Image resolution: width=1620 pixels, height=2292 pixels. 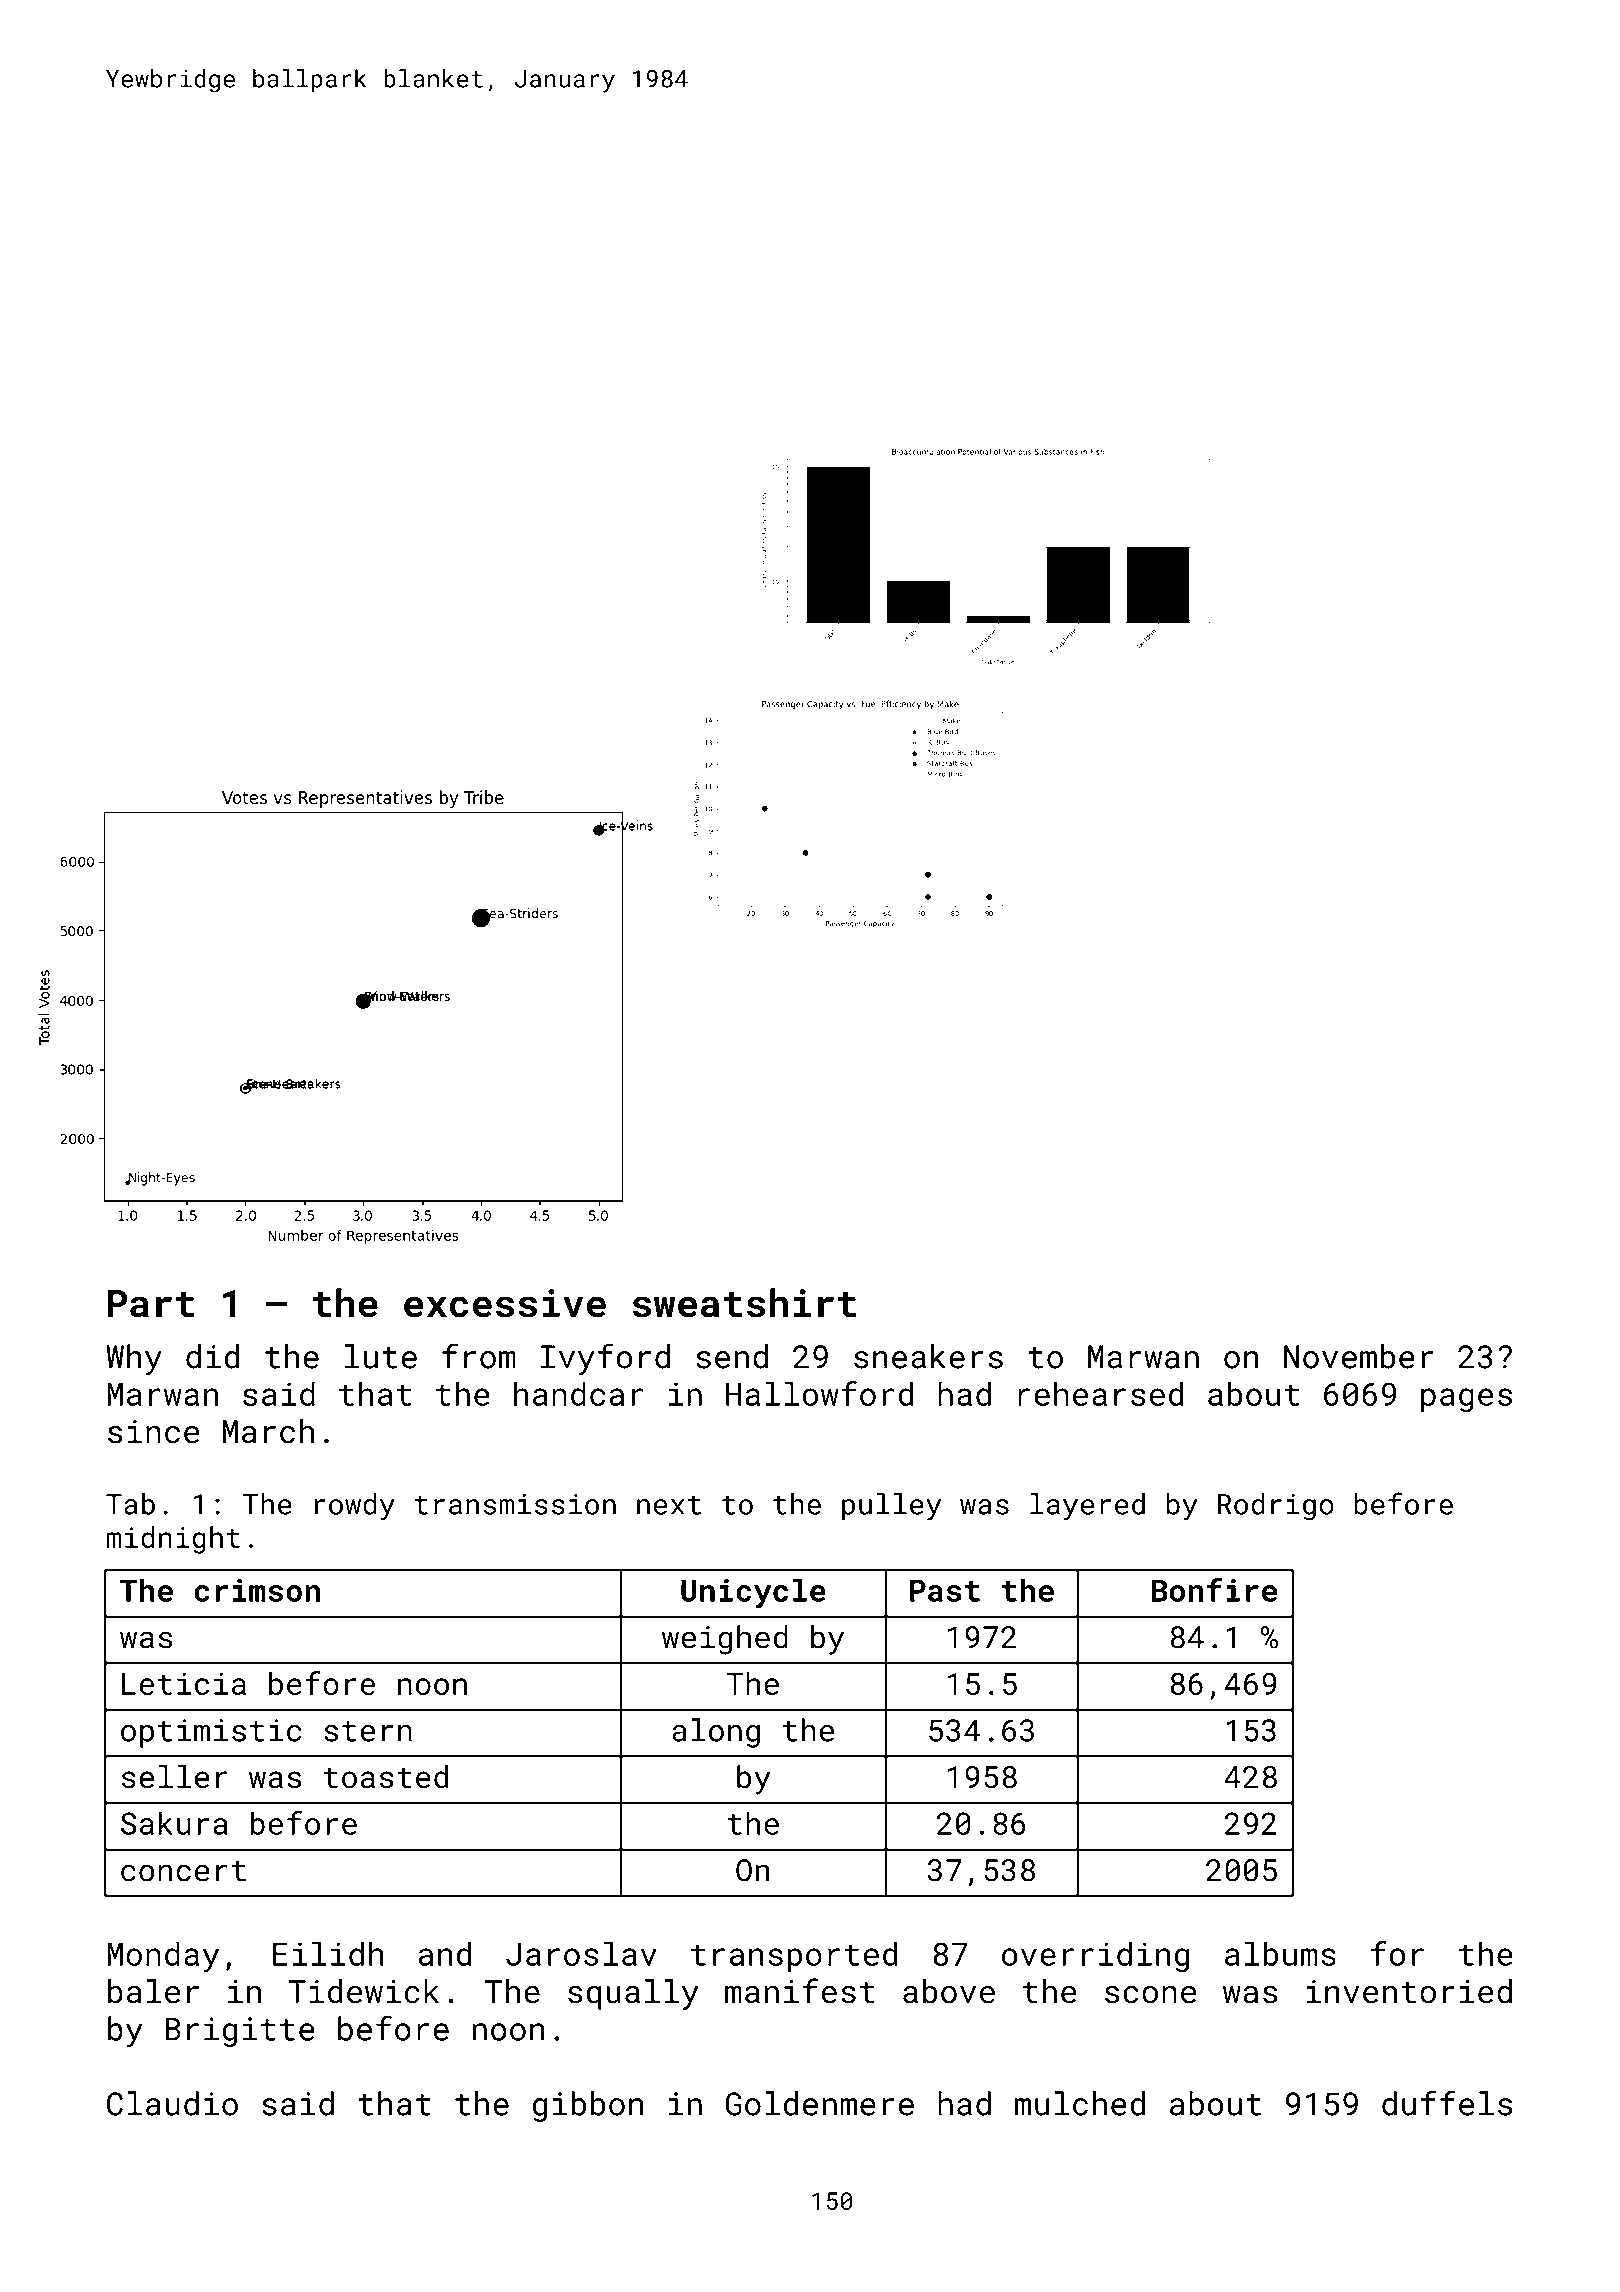 I want to click on sweatshirt, so click(x=745, y=1303).
